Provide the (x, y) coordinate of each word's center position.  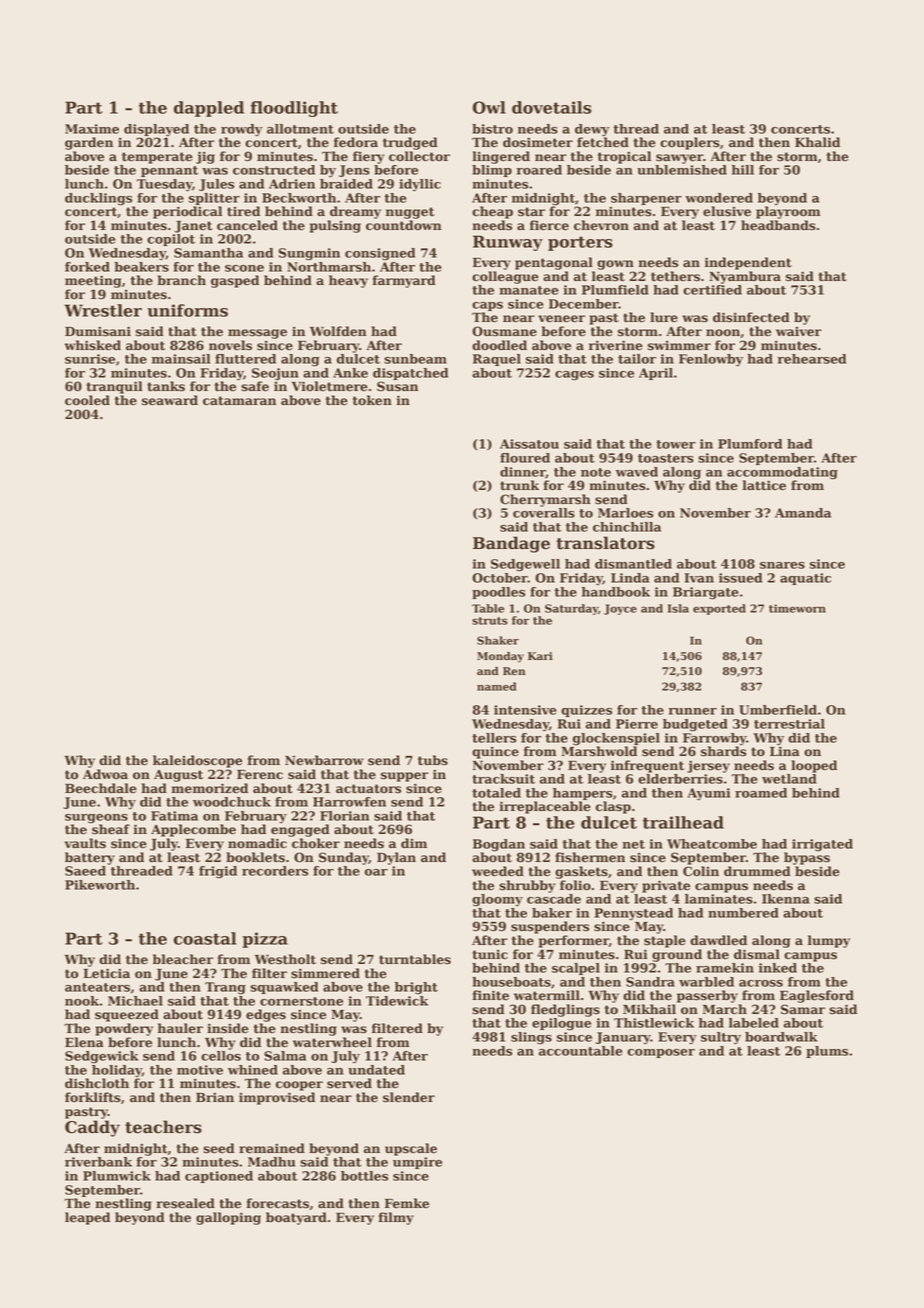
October (500, 578)
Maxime (92, 129)
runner (693, 711)
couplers (690, 143)
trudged (410, 143)
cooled (87, 400)
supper (405, 777)
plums (827, 1052)
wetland (789, 779)
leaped (87, 1218)
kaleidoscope (197, 761)
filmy (396, 1218)
